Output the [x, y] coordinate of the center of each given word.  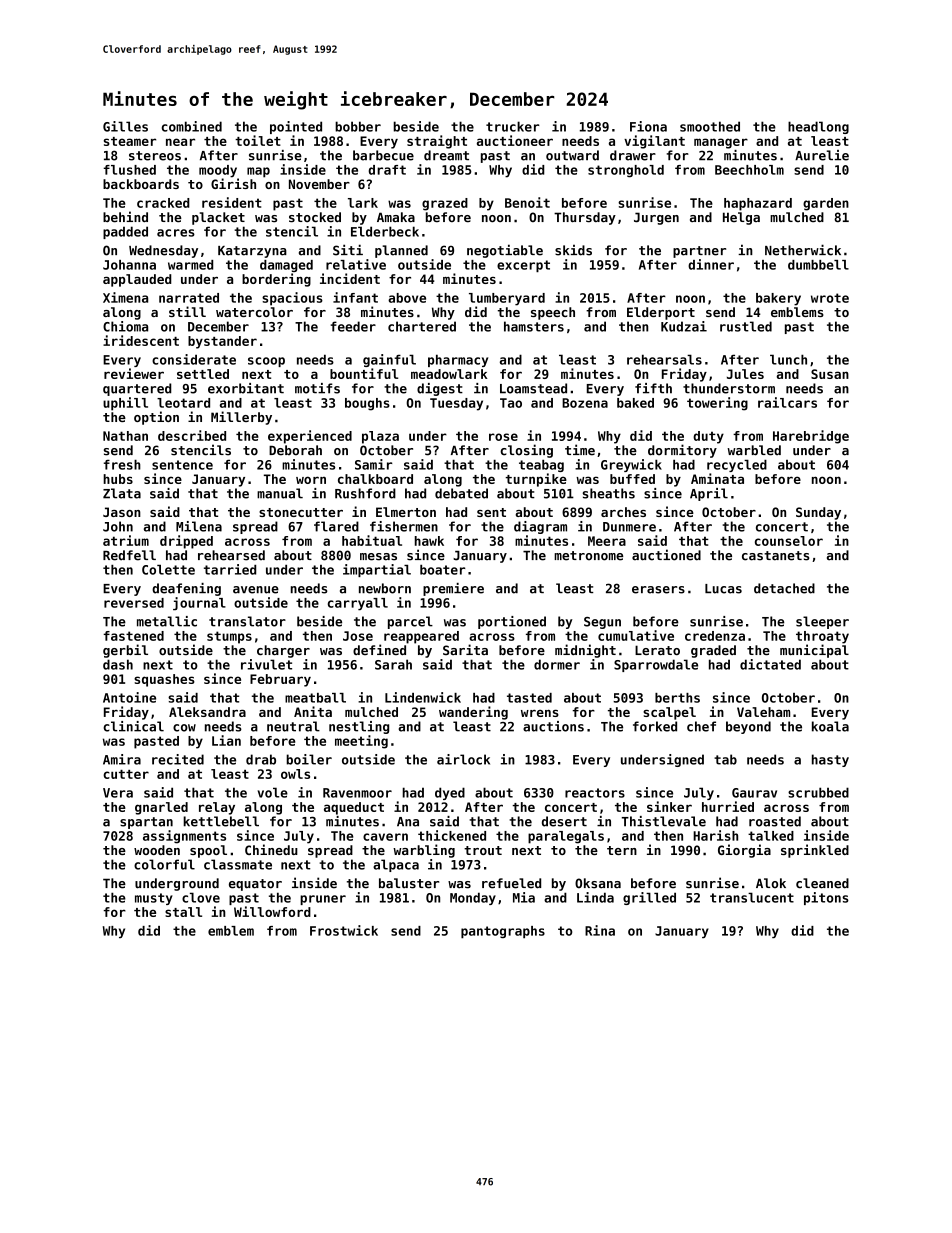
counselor [789, 541]
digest [440, 389]
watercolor [254, 312]
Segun [602, 623]
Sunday [818, 513]
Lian [226, 740]
